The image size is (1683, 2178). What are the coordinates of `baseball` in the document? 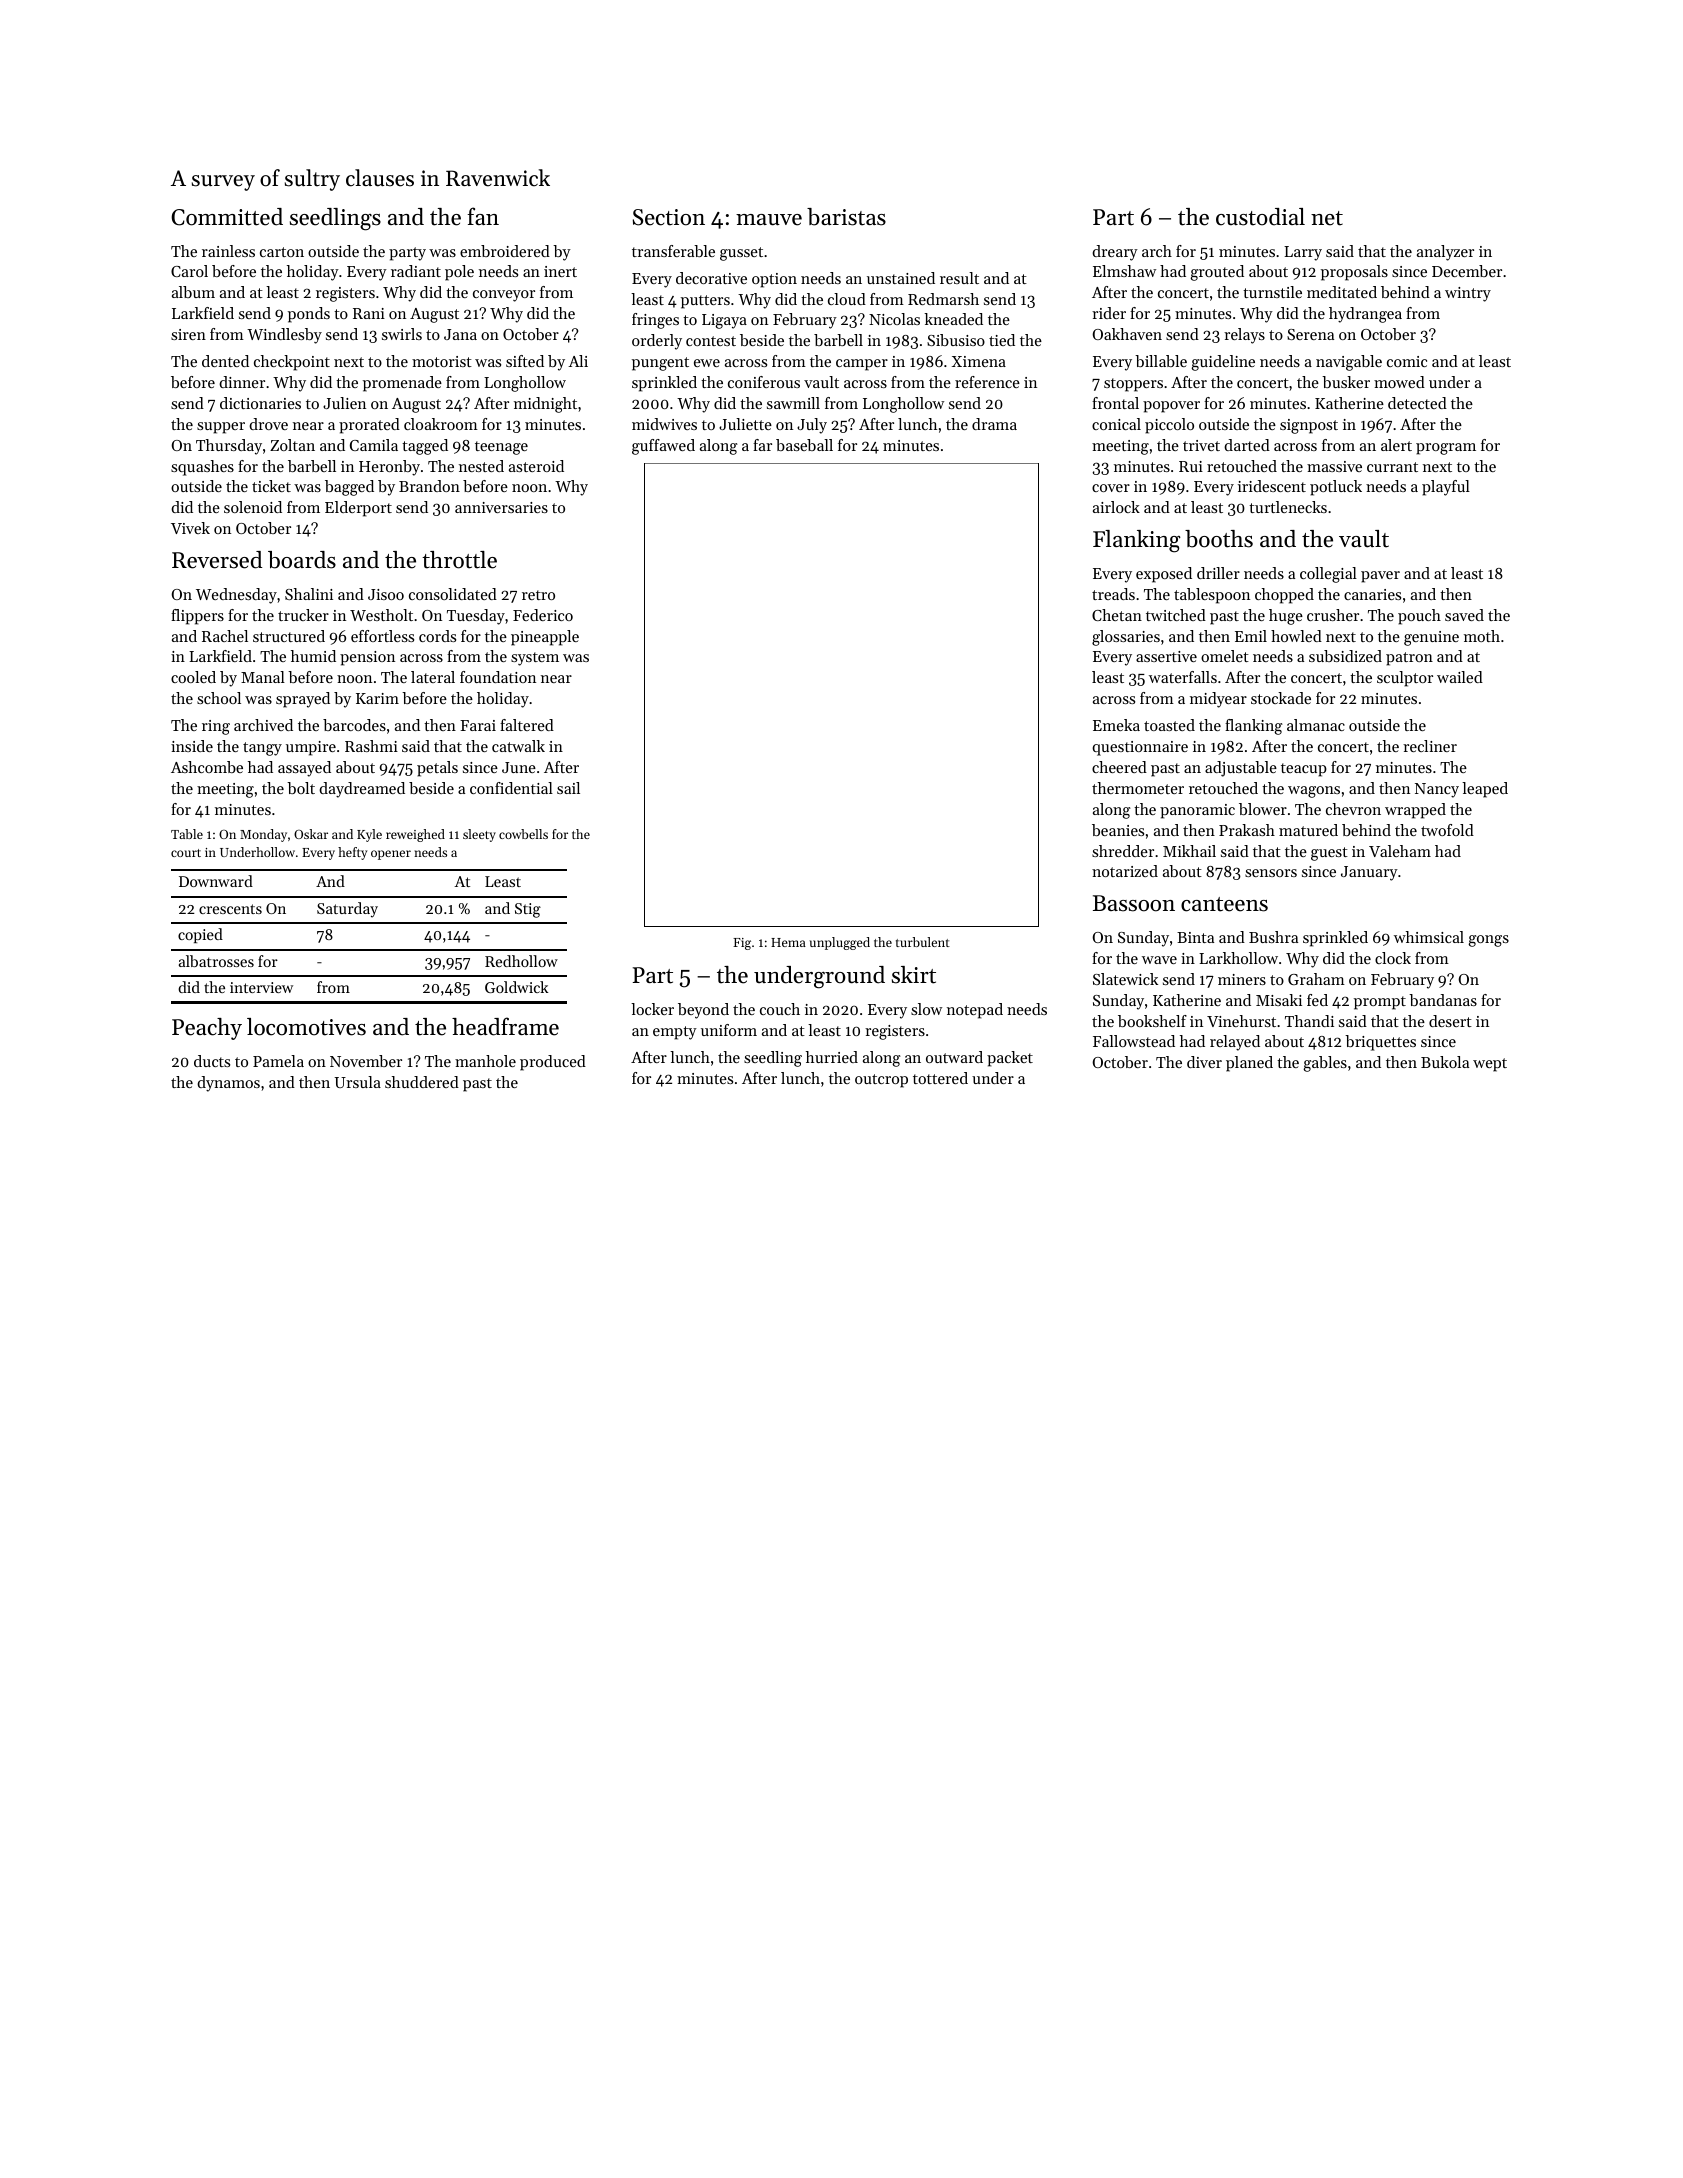 It's located at (804, 445).
